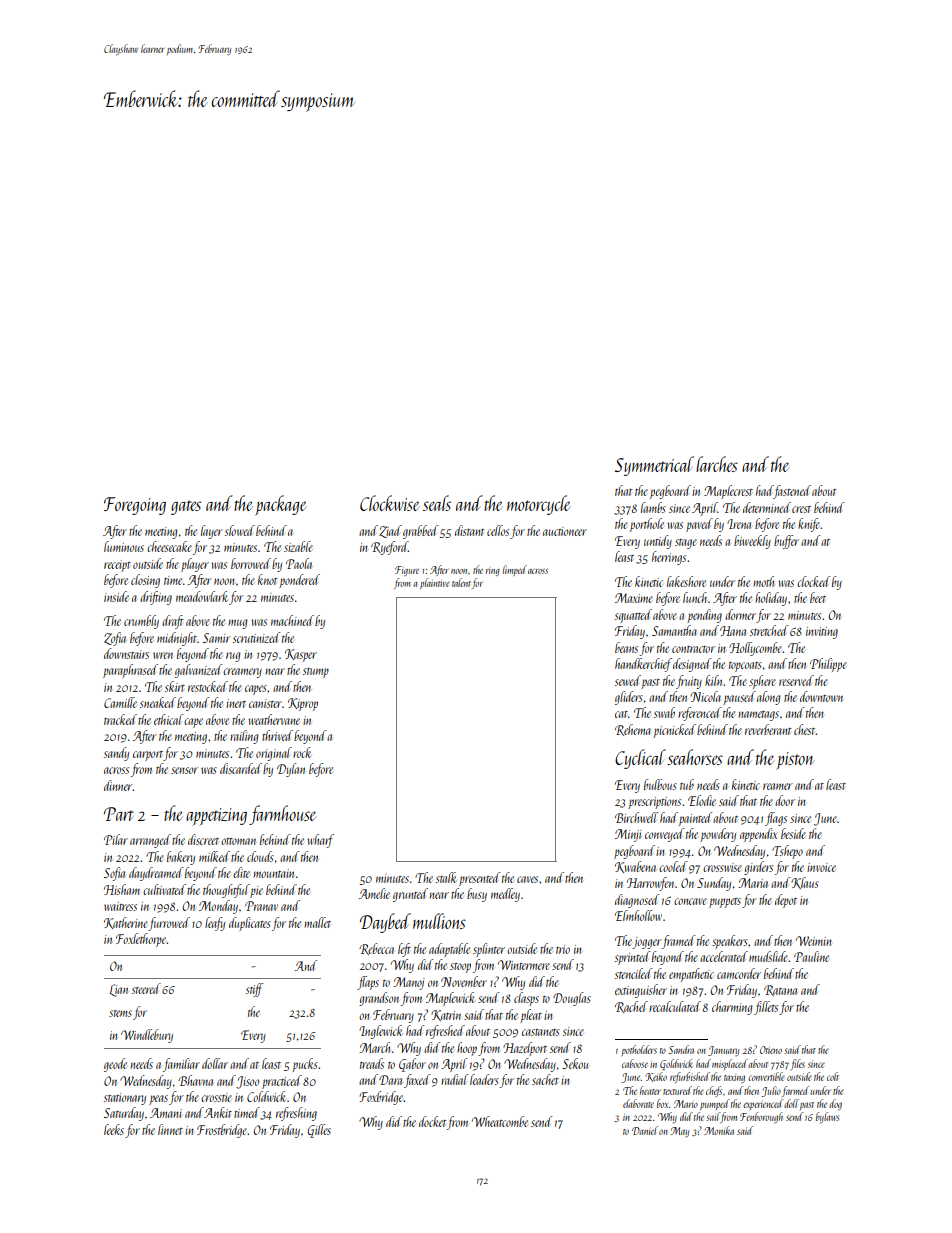  I want to click on practiced, so click(282, 1082).
